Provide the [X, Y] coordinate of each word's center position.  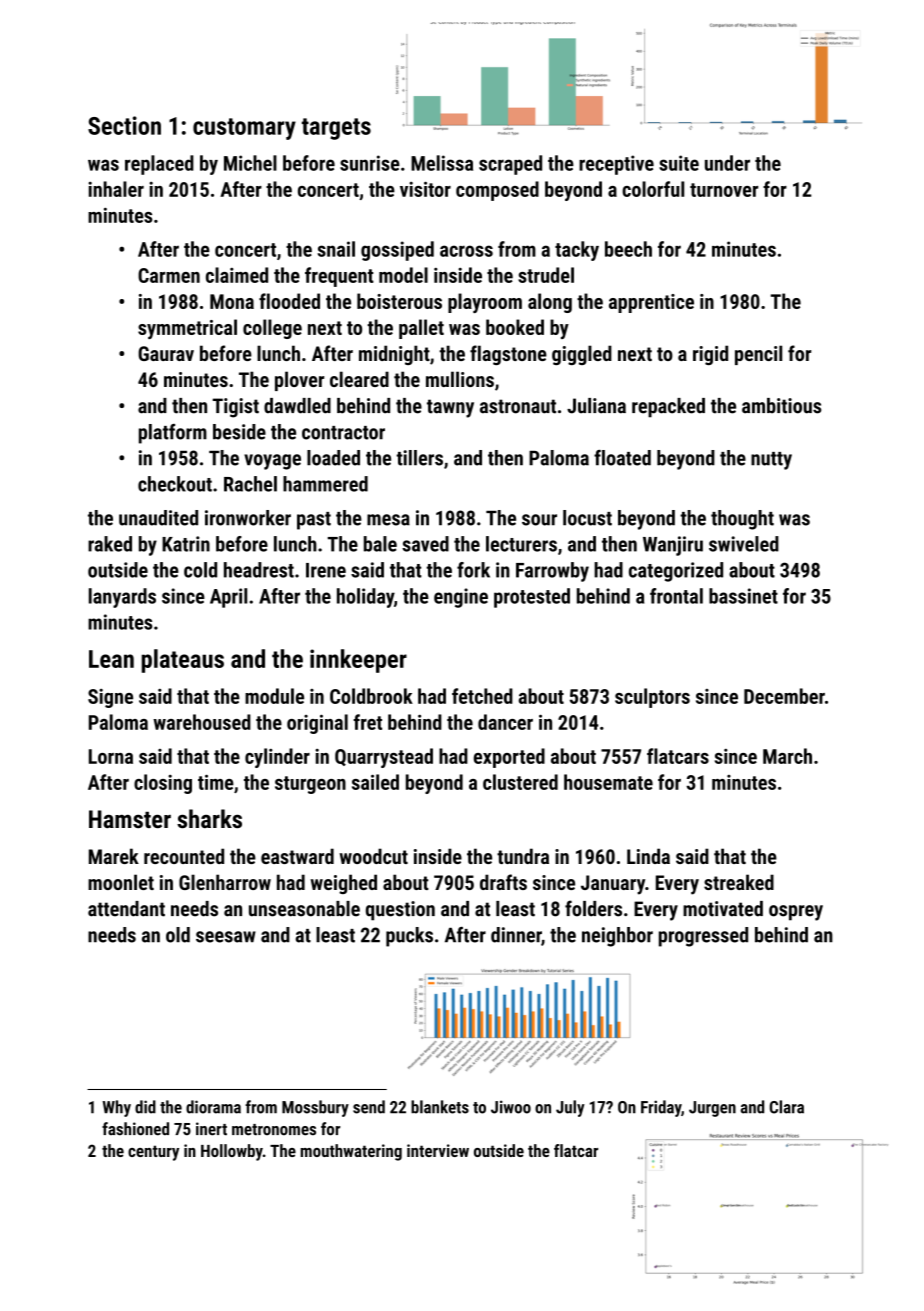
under [727, 163]
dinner [516, 935]
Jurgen [712, 1109]
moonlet [121, 882]
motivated [723, 909]
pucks [409, 937]
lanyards [122, 598]
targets [336, 129]
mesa [388, 520]
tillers [419, 458]
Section [124, 125]
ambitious [781, 406]
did [145, 1107]
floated [622, 458]
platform [173, 434]
